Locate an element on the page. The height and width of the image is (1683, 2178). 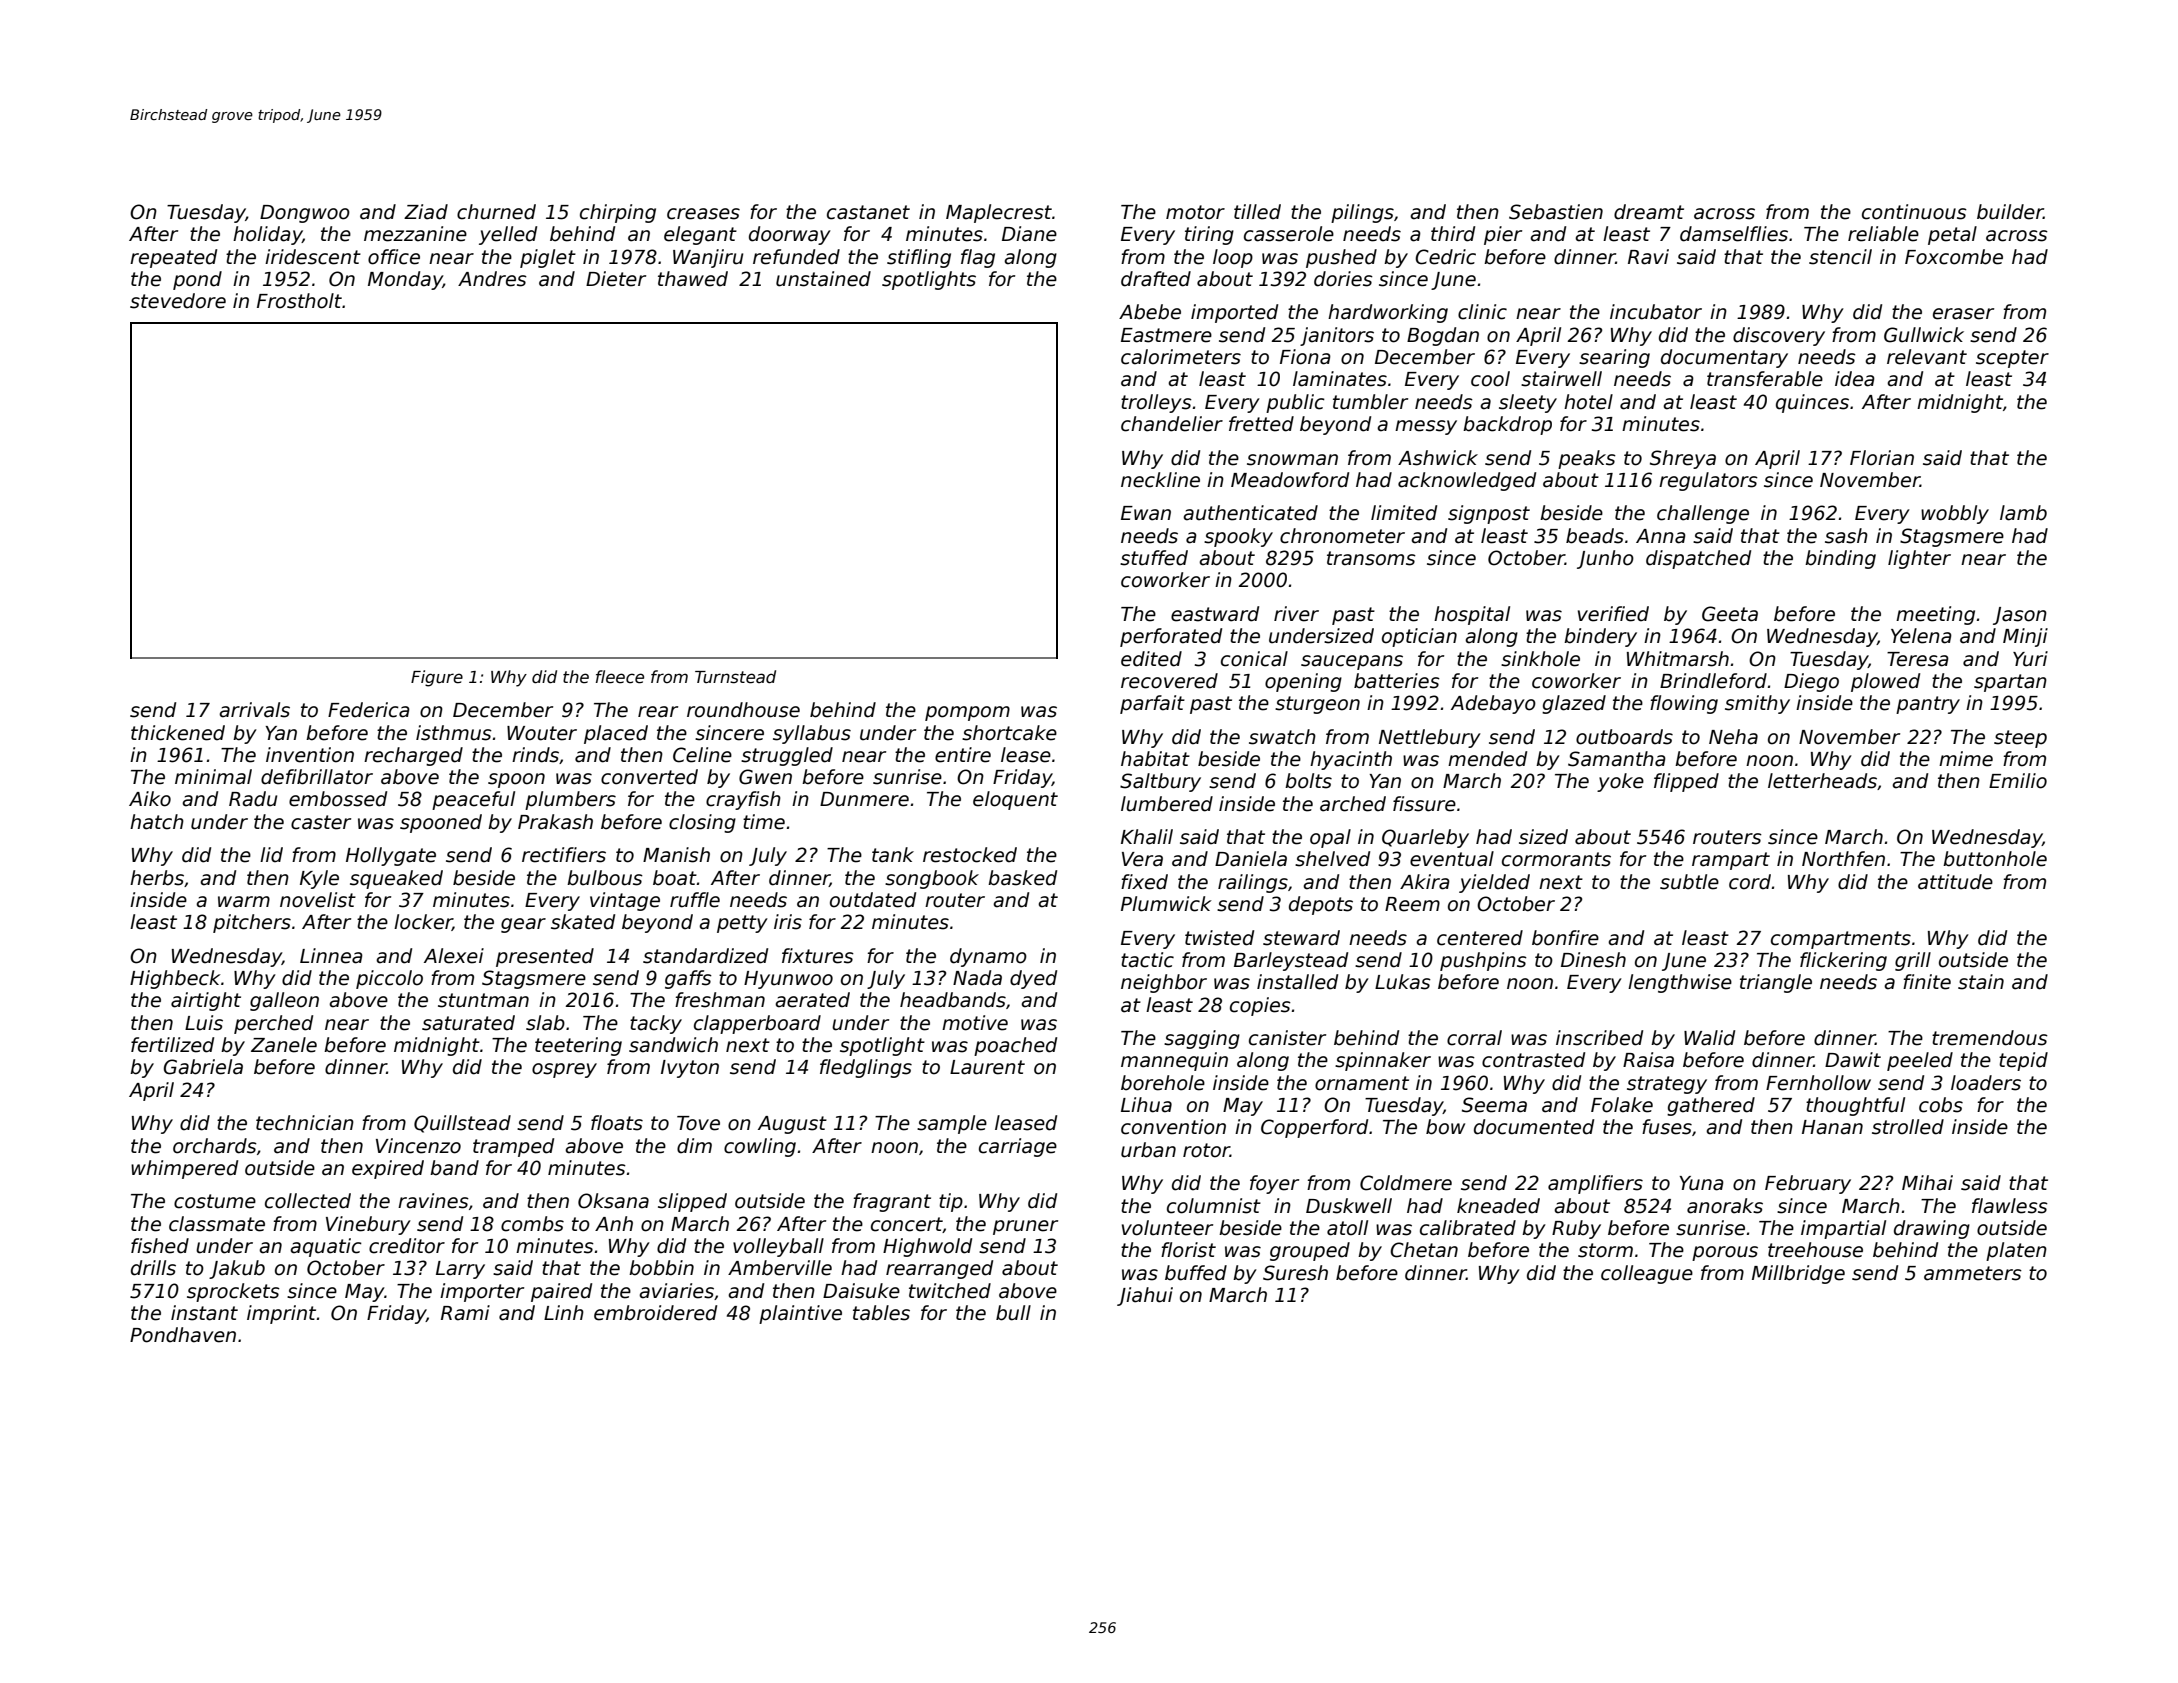
colleague is located at coordinates (1647, 1274).
